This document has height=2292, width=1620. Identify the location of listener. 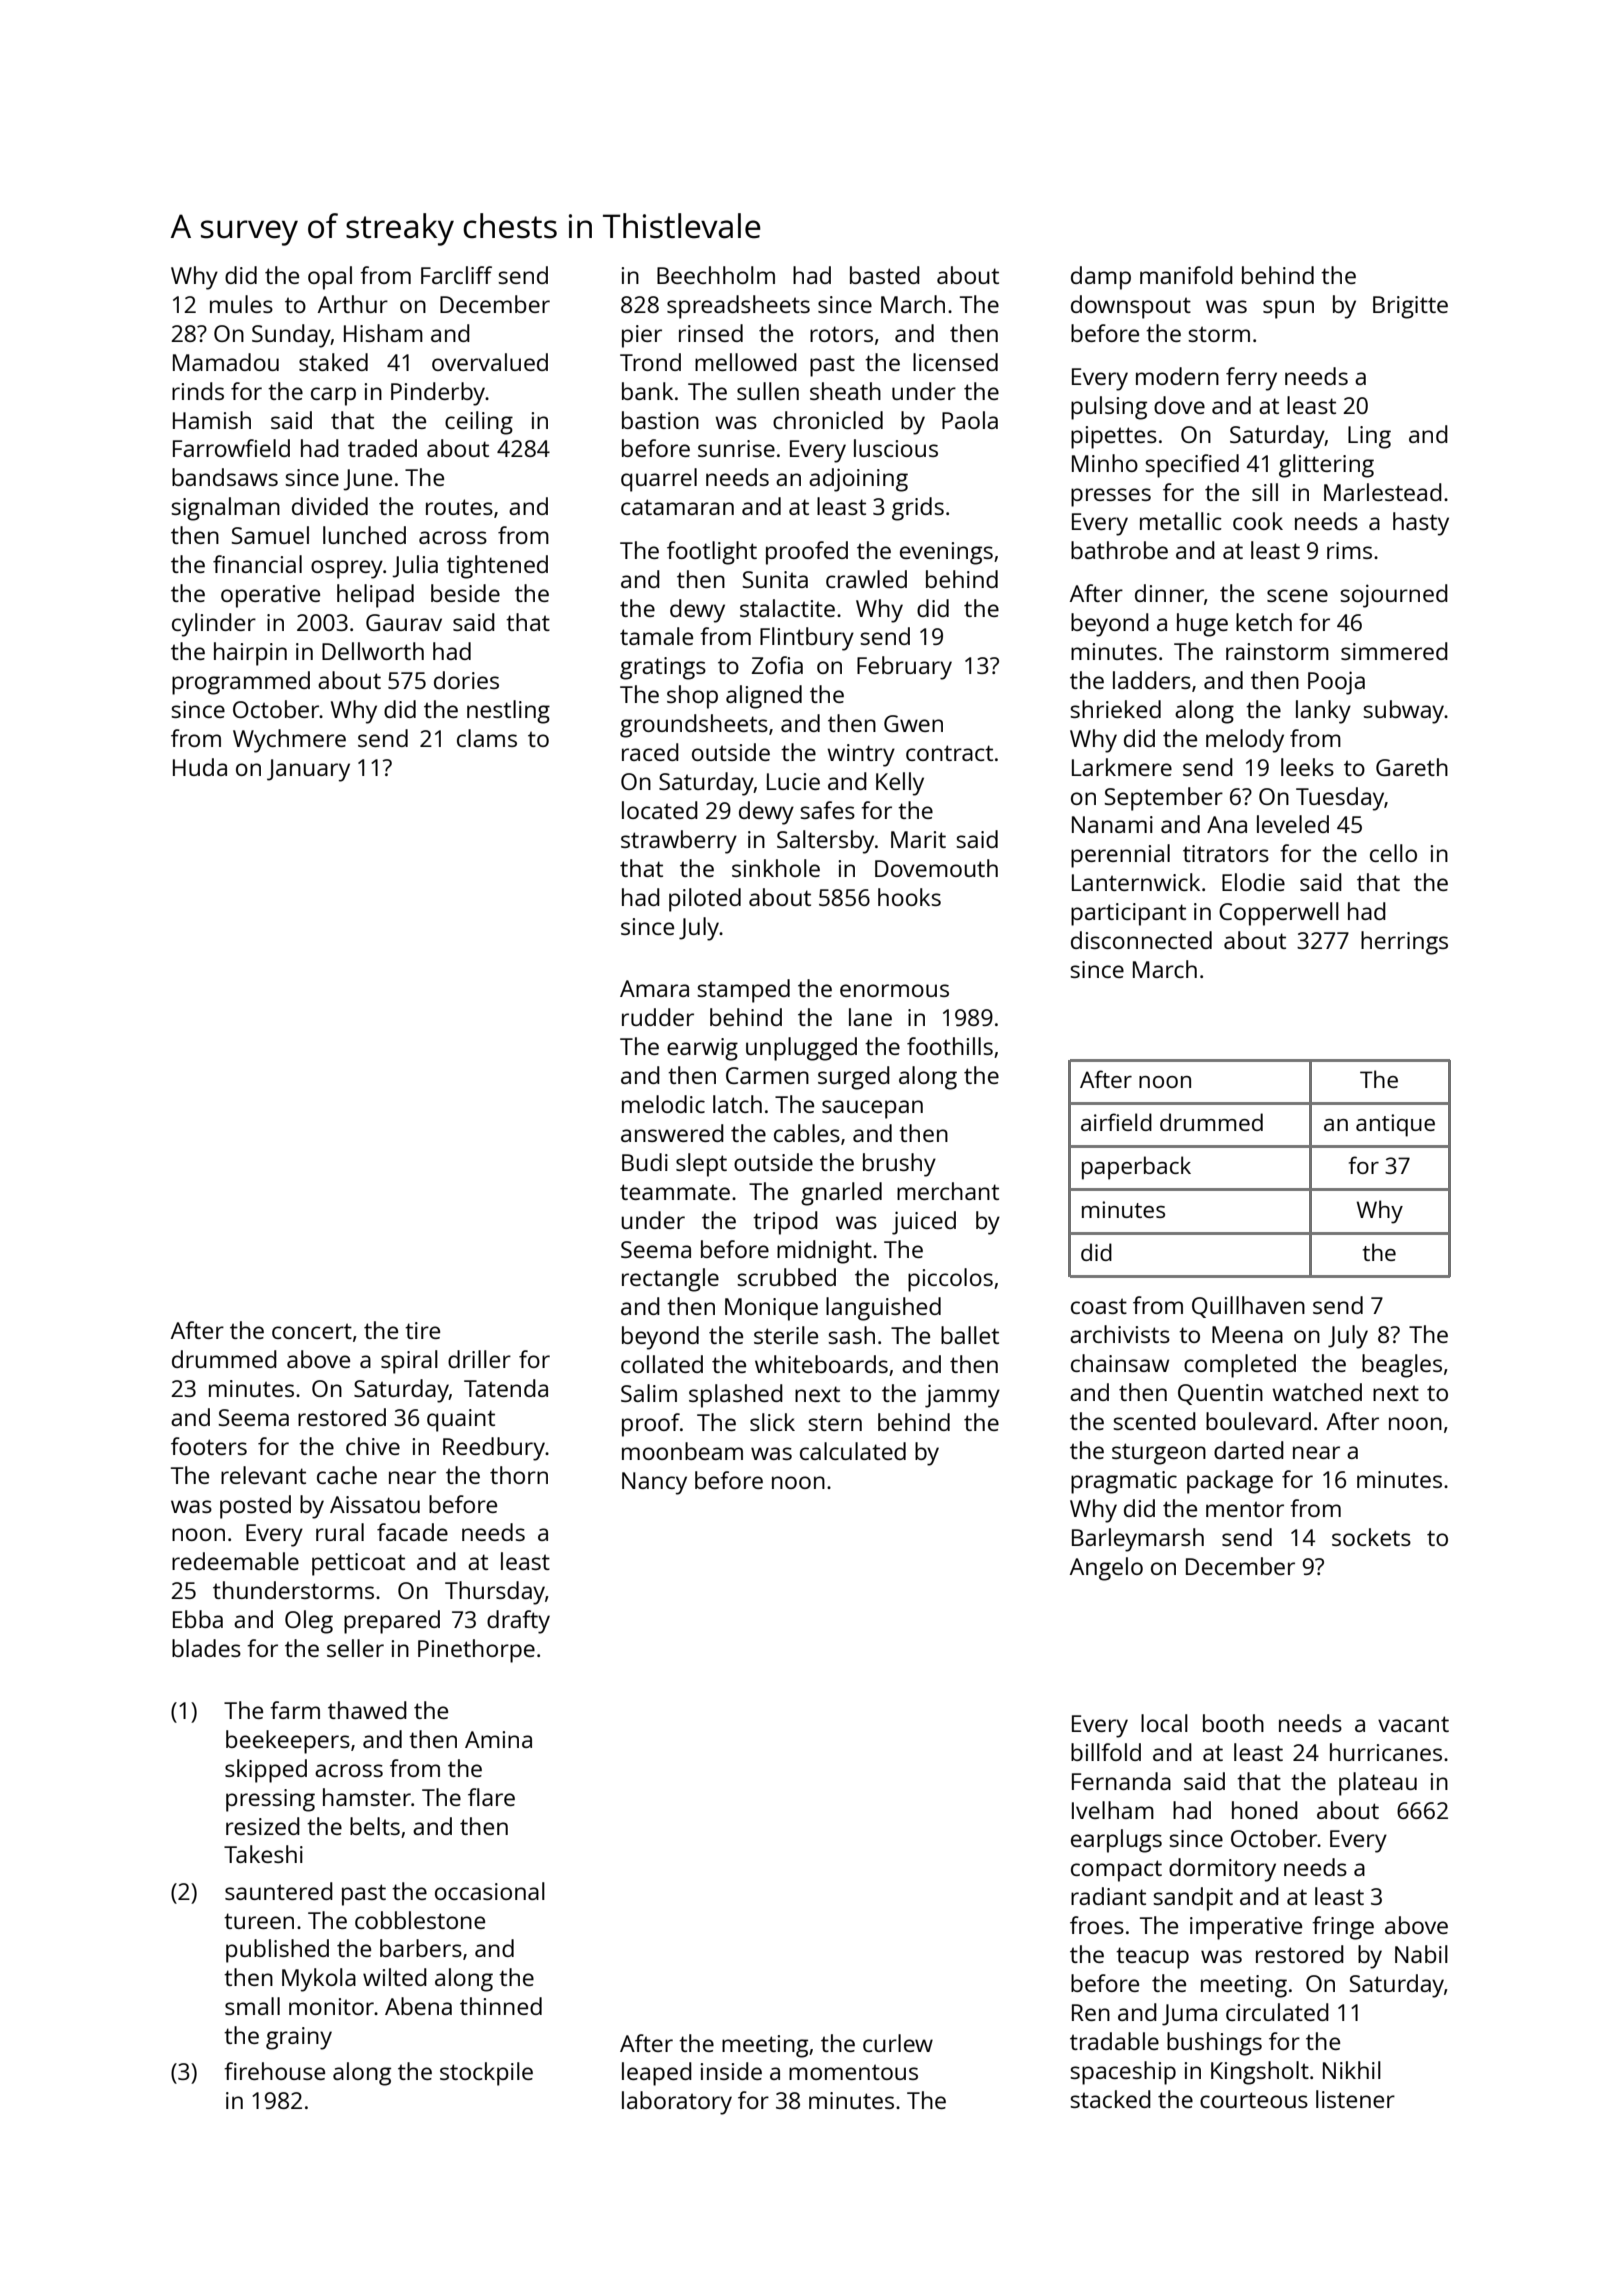
(1355, 2099).
